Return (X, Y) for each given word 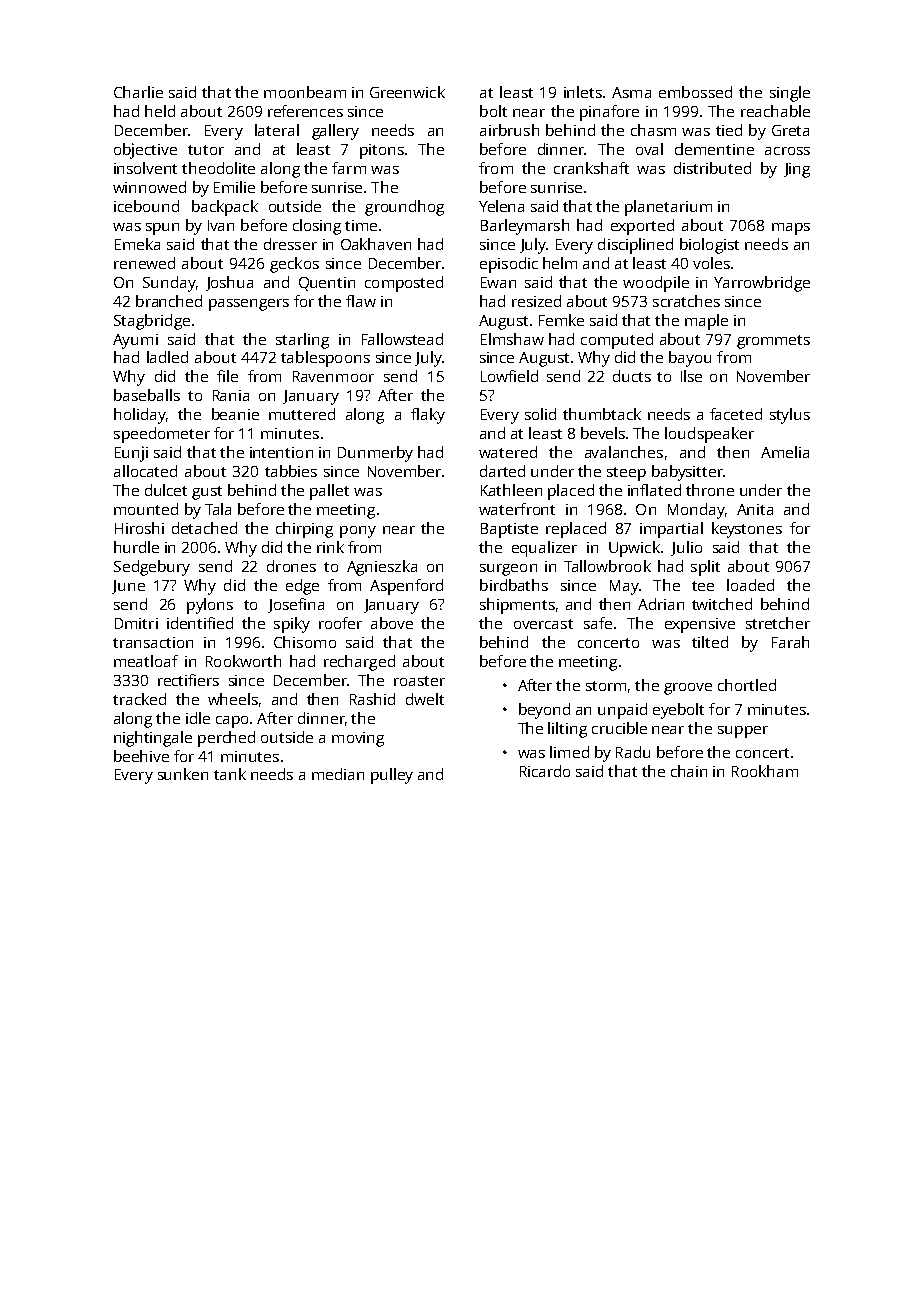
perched (226, 739)
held (160, 111)
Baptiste (509, 530)
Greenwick (407, 92)
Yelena (501, 206)
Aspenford (406, 587)
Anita (755, 509)
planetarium (668, 208)
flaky (428, 416)
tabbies (291, 471)
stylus (790, 416)
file (227, 376)
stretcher (778, 623)
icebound (146, 206)
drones (291, 566)
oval (649, 149)
